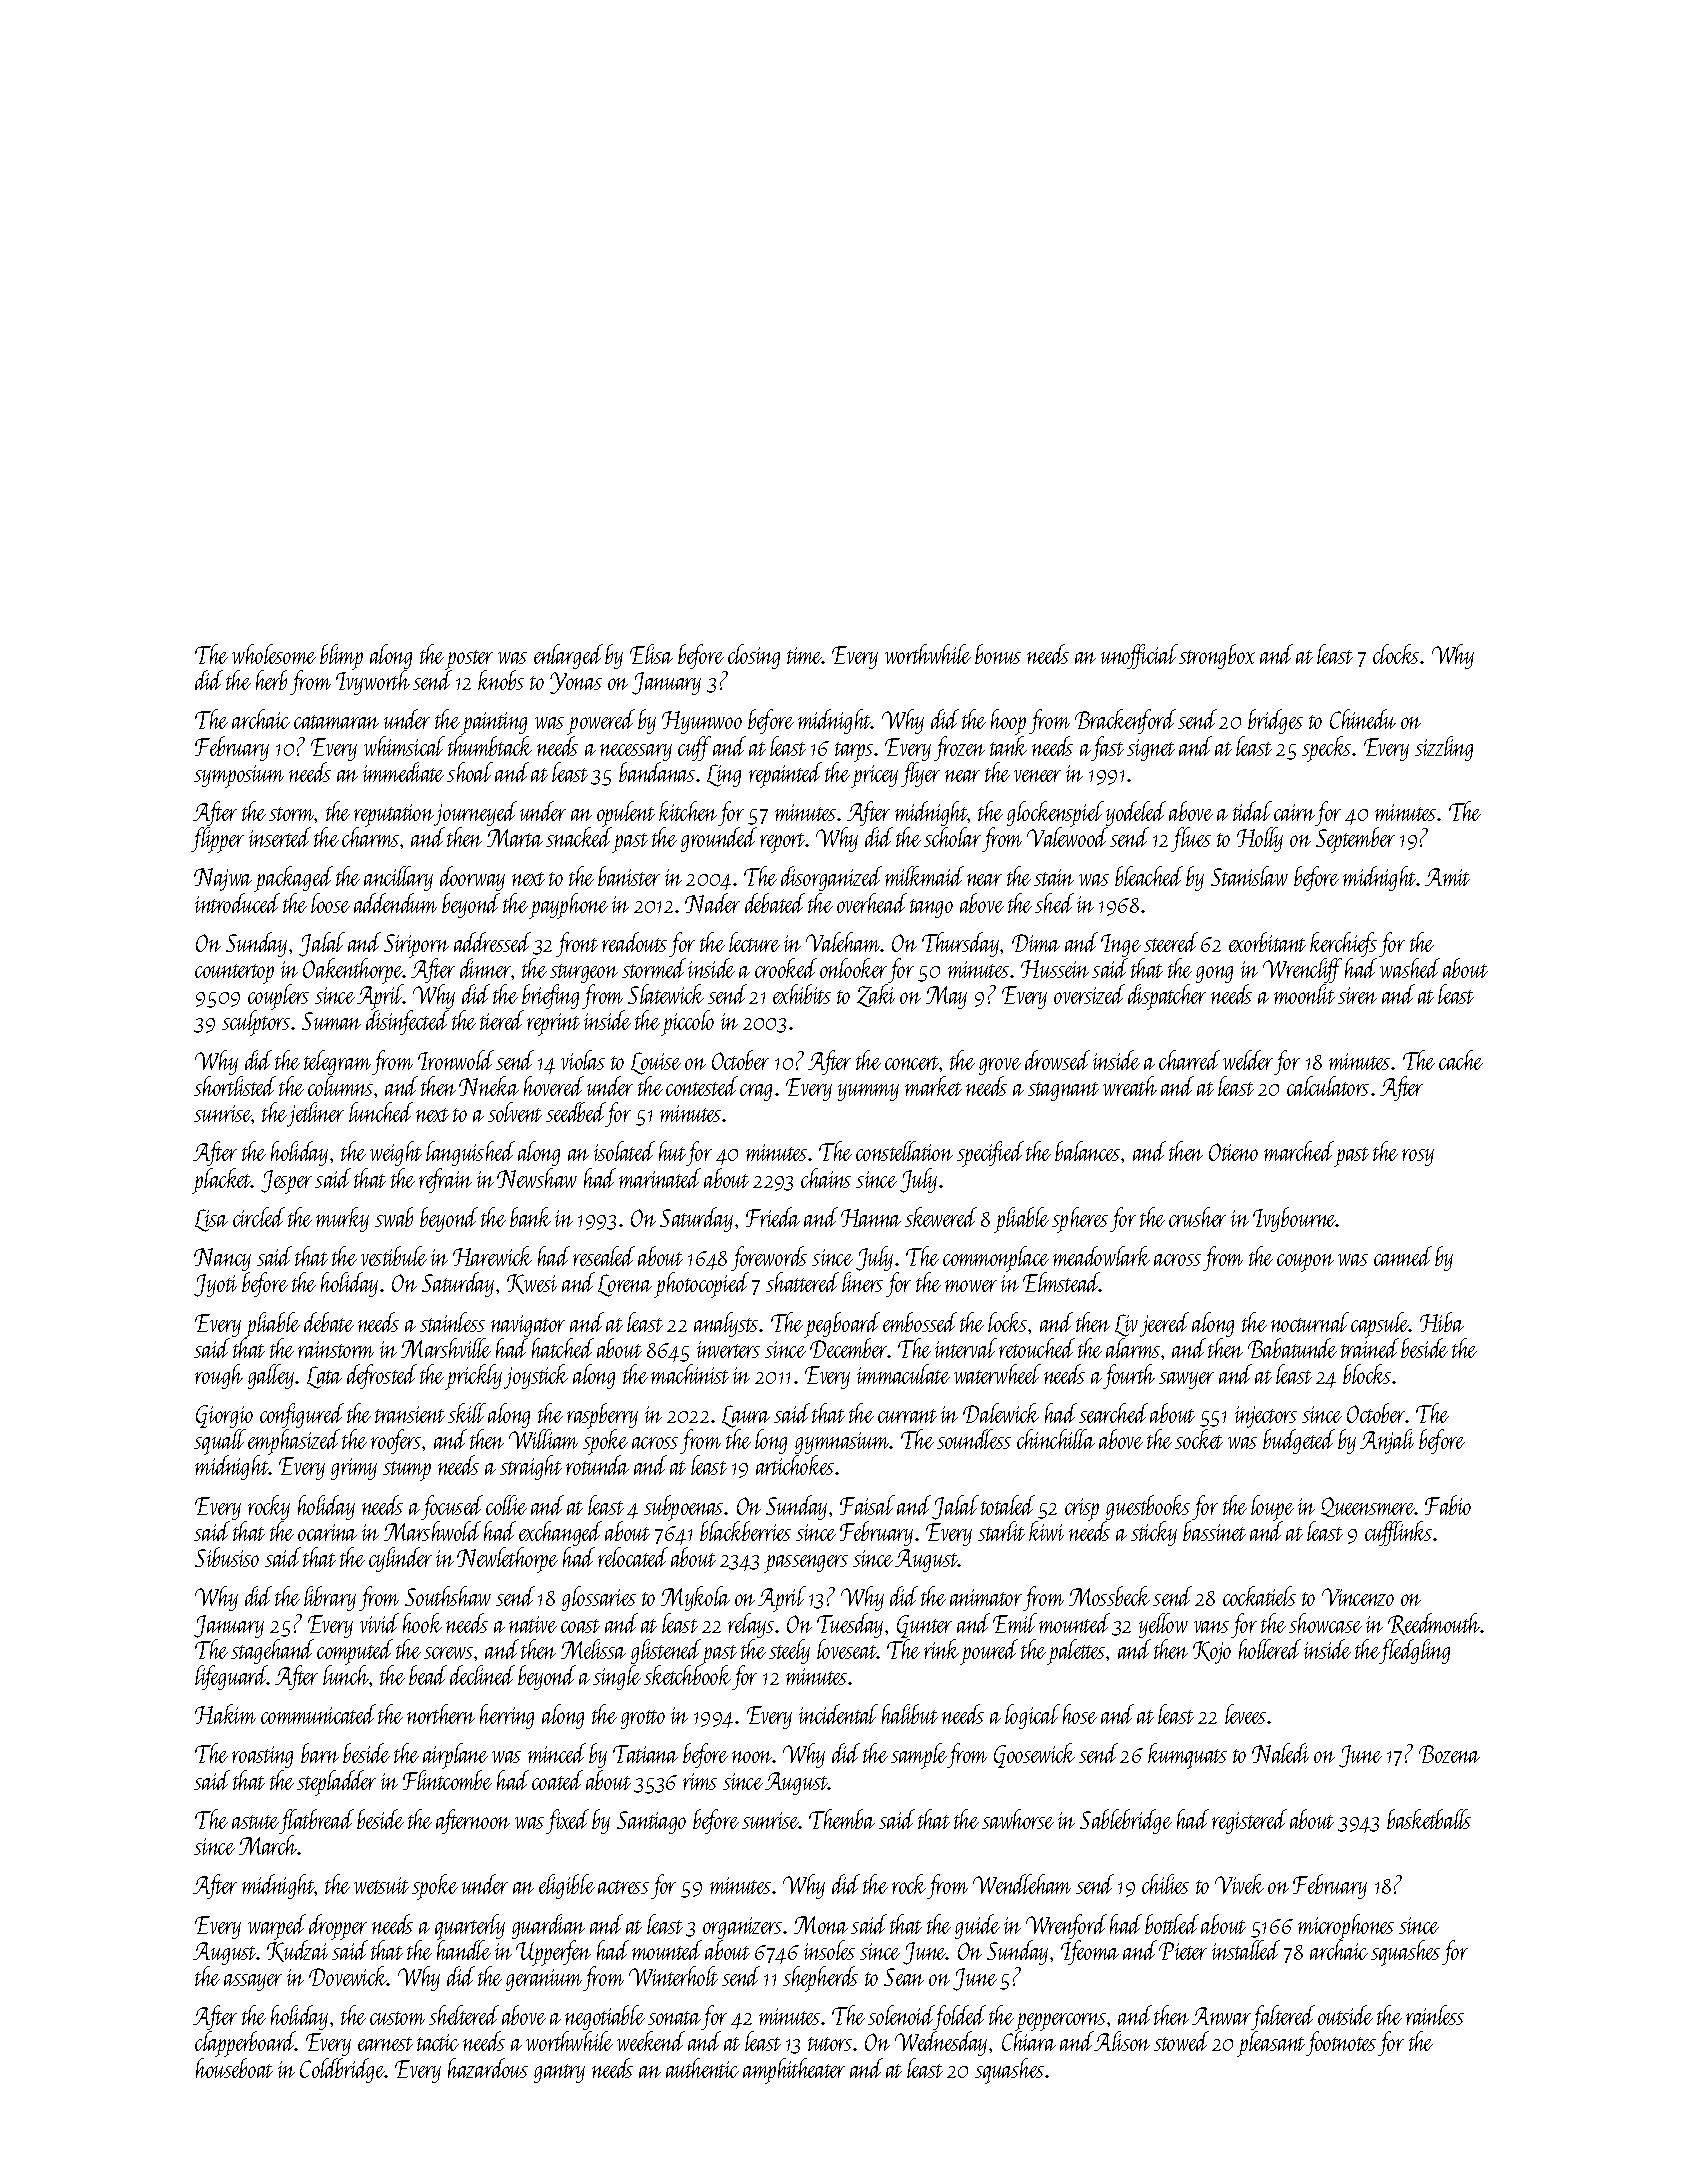  I want to click on collie, so click(506, 1505).
